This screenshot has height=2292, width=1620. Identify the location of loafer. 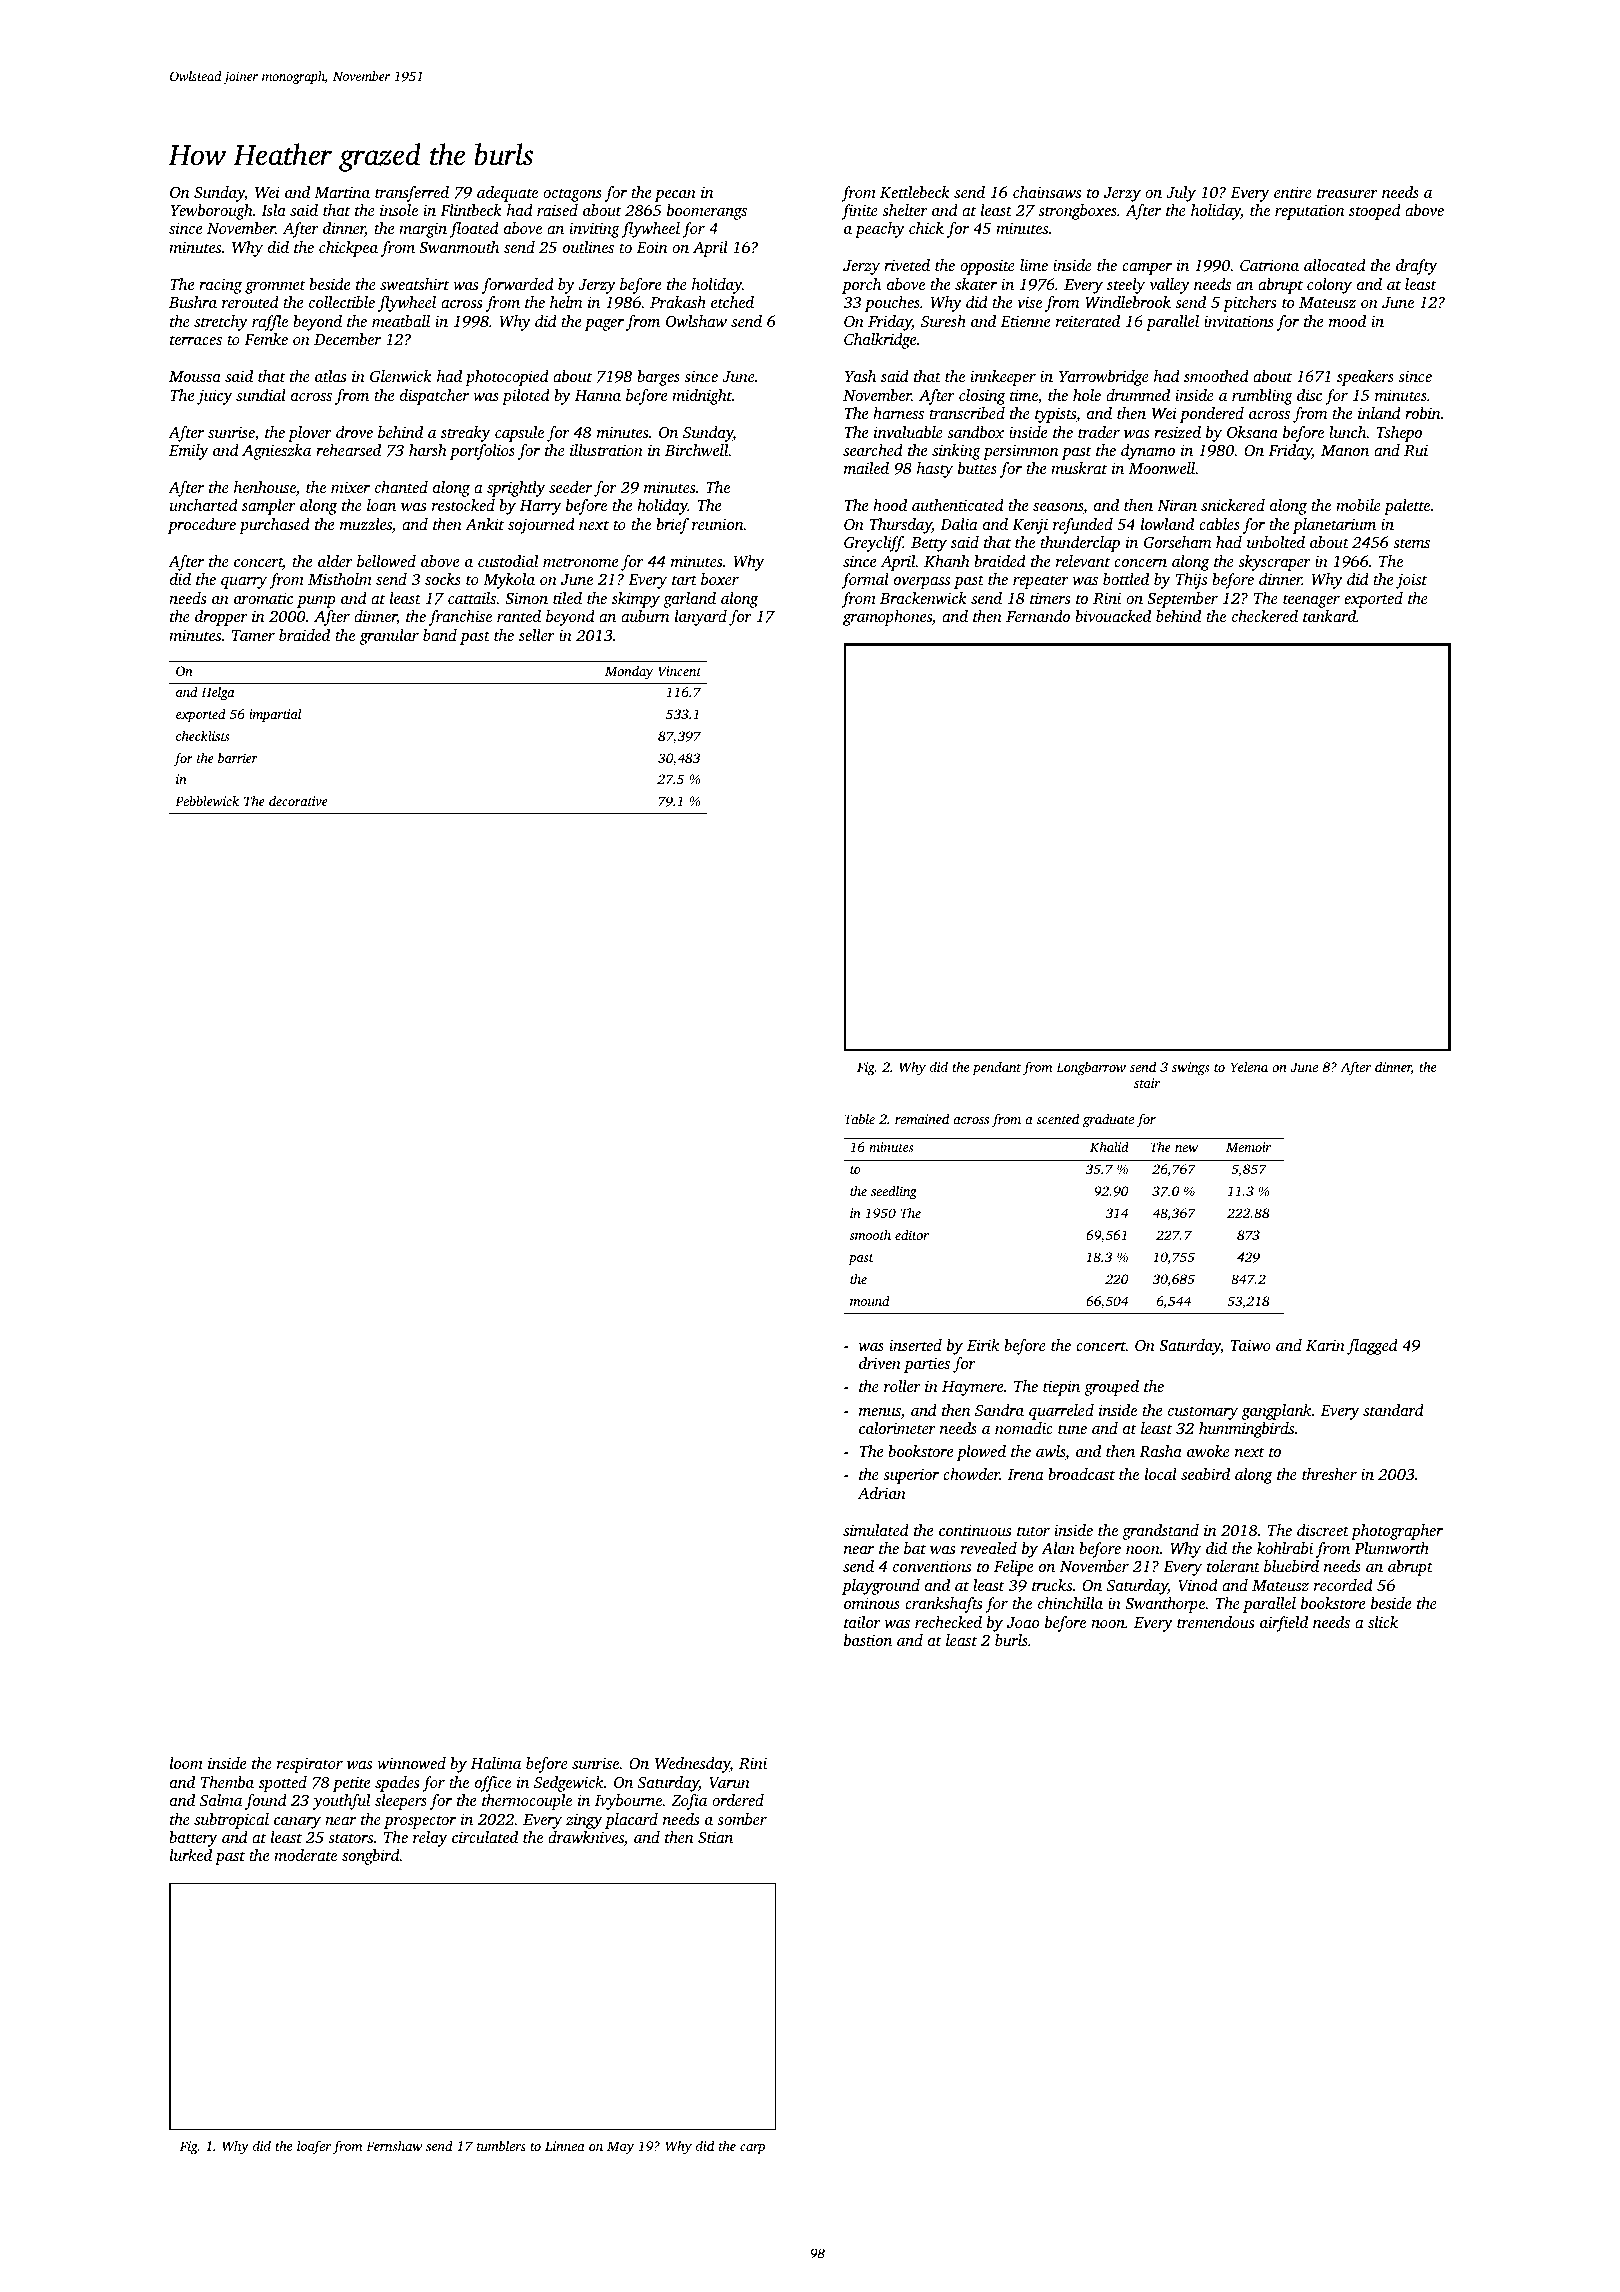
(314, 2147).
